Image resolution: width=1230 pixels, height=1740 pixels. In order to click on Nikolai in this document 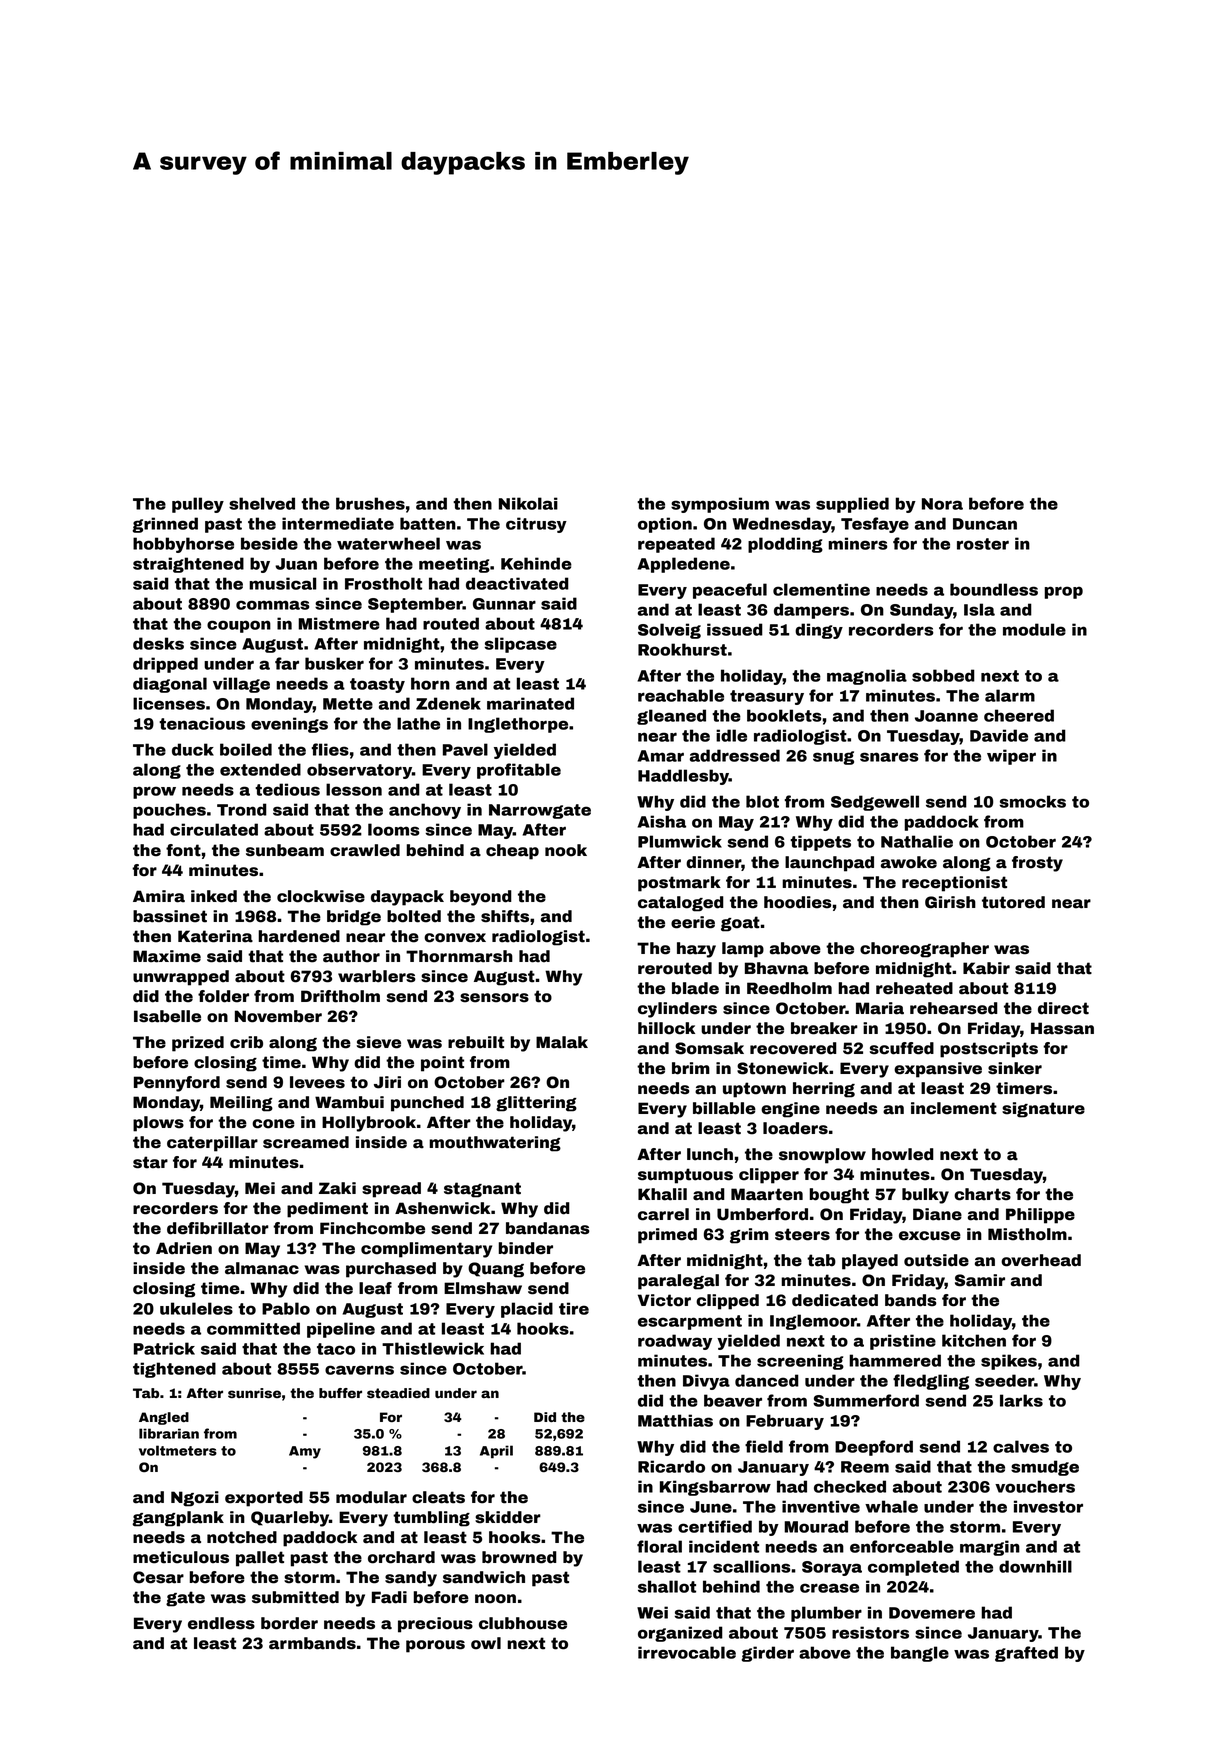, I will do `click(528, 503)`.
